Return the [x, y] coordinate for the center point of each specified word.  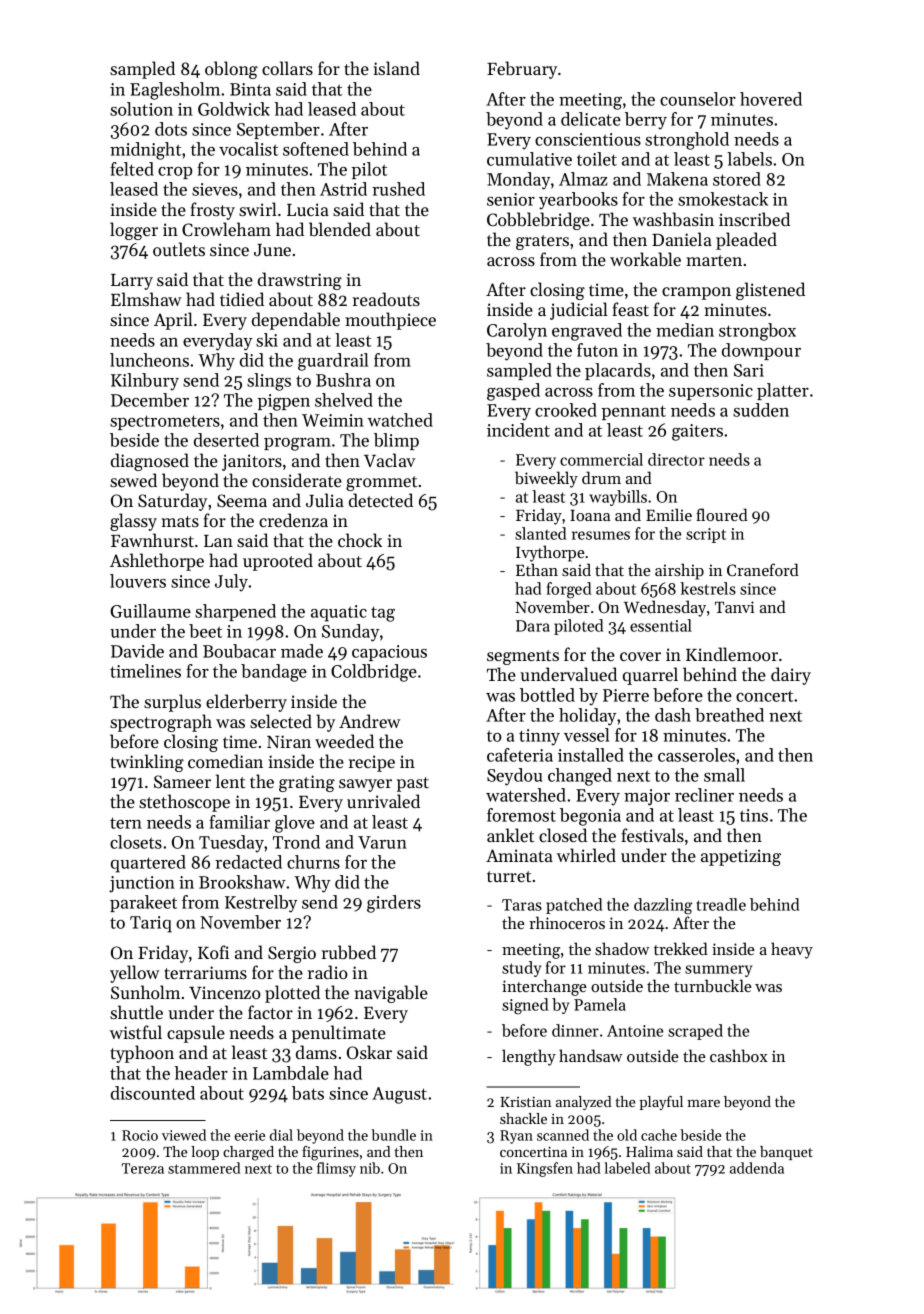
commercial [601, 459]
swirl [258, 209]
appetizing [741, 857]
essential [661, 625]
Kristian [525, 1101]
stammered [204, 1168]
